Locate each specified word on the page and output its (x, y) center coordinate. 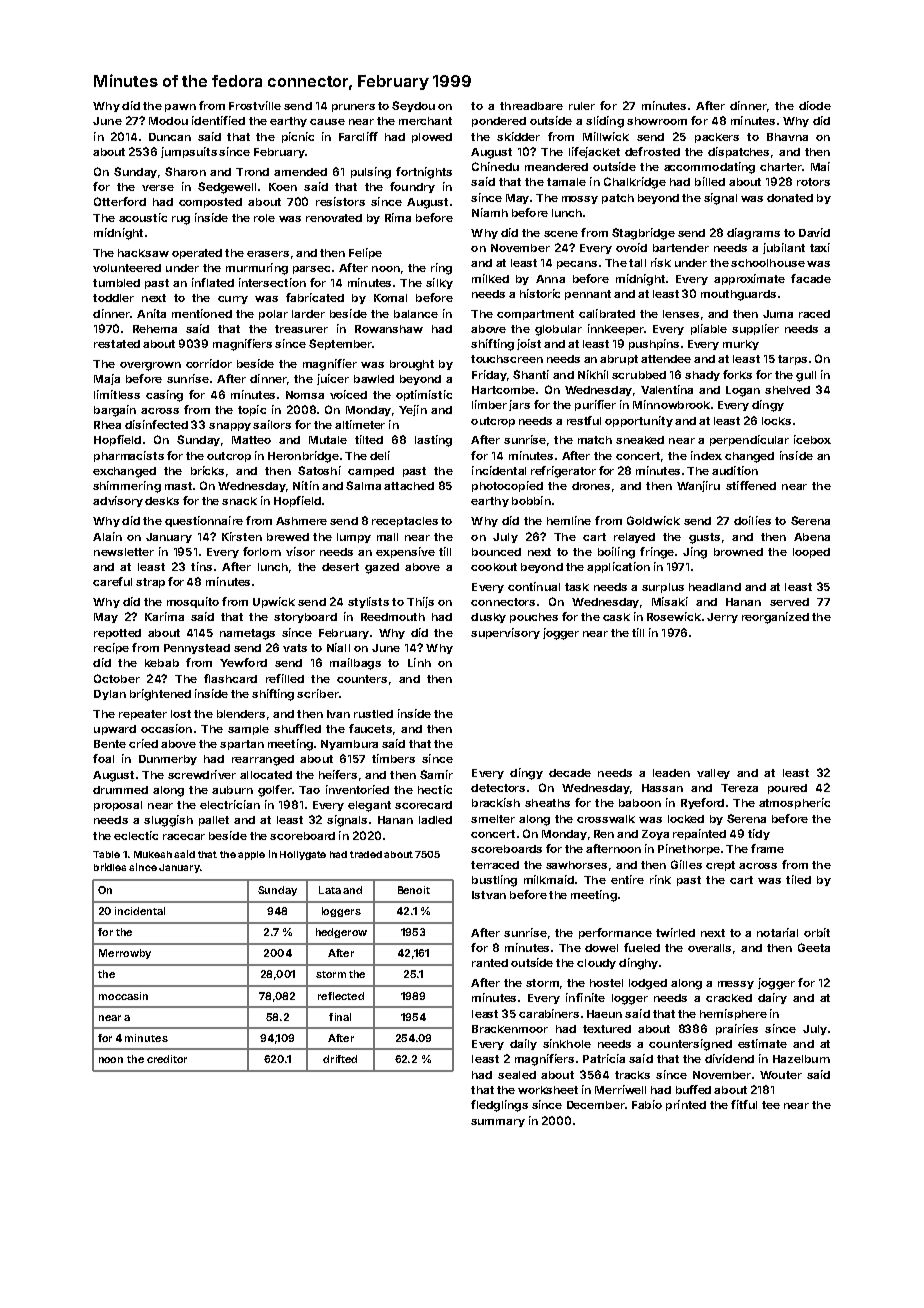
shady (702, 376)
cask (616, 617)
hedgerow (341, 933)
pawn (180, 108)
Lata (330, 890)
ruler (582, 106)
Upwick (274, 602)
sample (248, 730)
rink (660, 879)
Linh (419, 662)
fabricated (315, 297)
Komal (390, 298)
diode (815, 105)
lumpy (354, 538)
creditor (167, 1059)
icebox (812, 439)
